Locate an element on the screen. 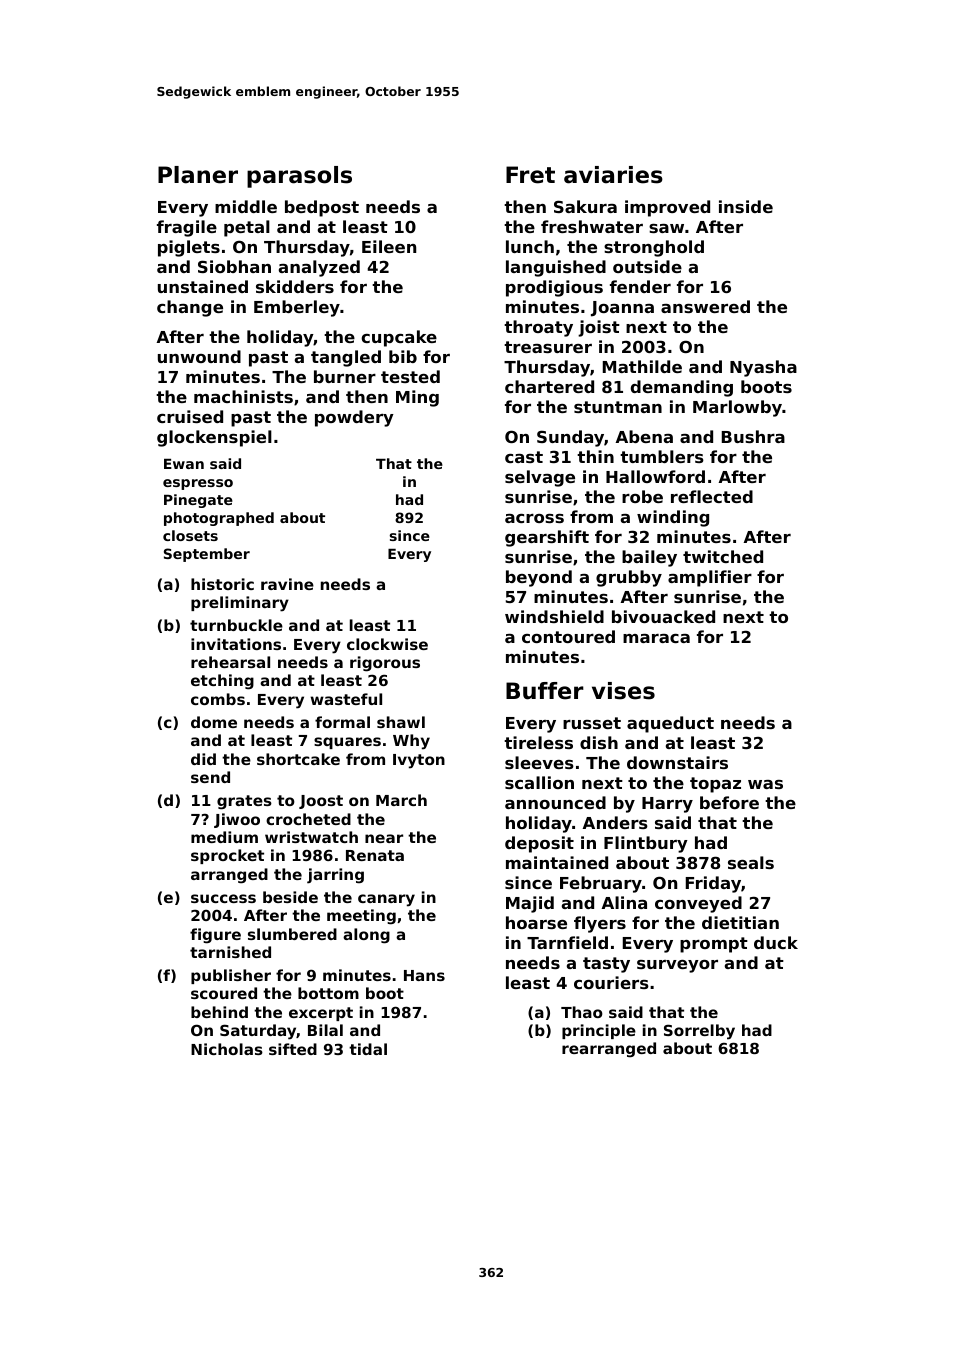  machinists is located at coordinates (243, 396).
